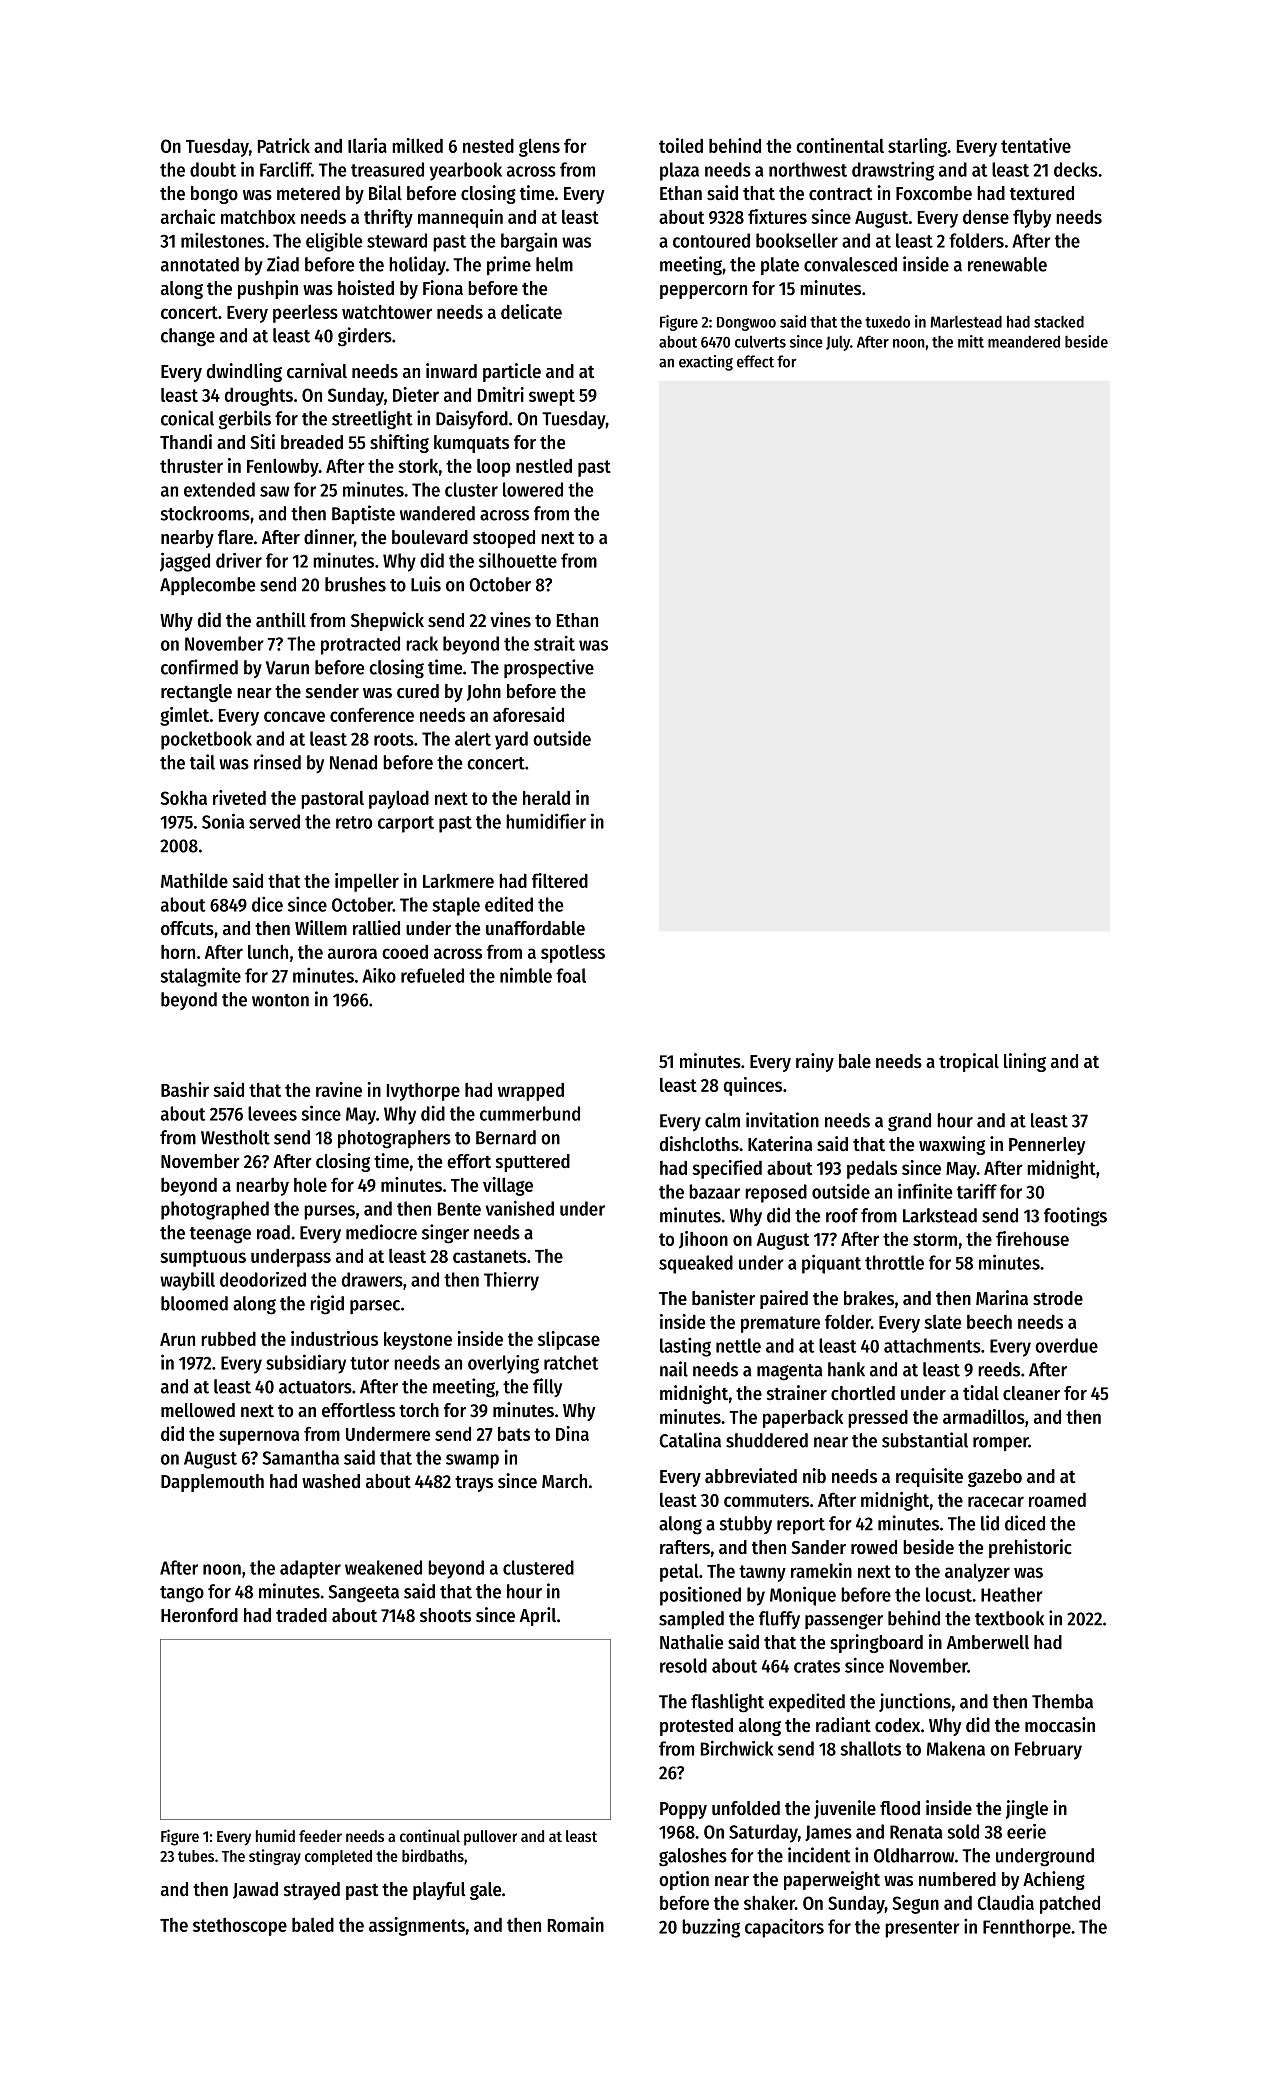 The height and width of the screenshot is (2091, 1270). Describe the element at coordinates (552, 397) in the screenshot. I see `swept` at that location.
